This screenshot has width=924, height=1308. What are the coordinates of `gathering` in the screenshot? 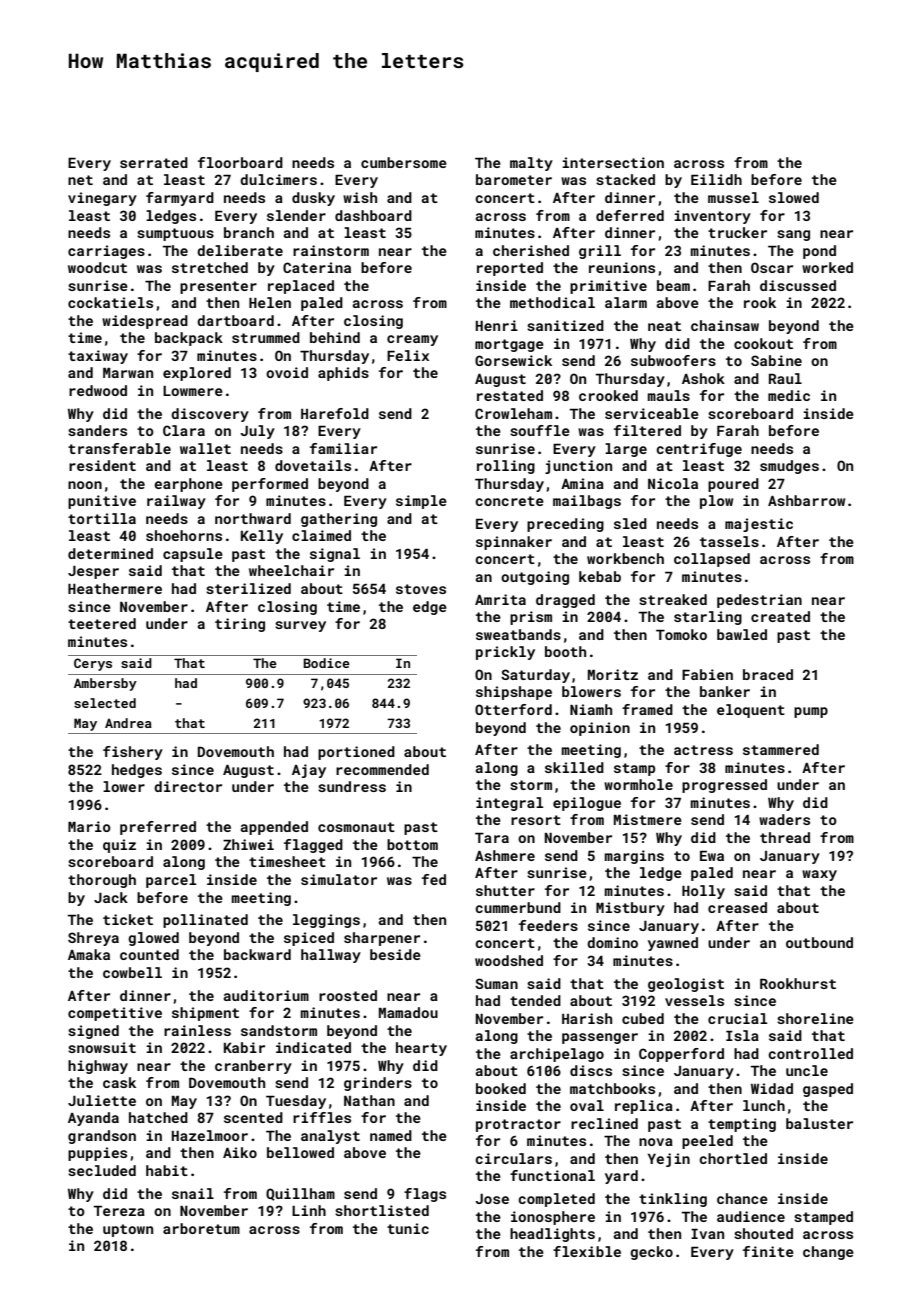 It's located at (339, 520).
